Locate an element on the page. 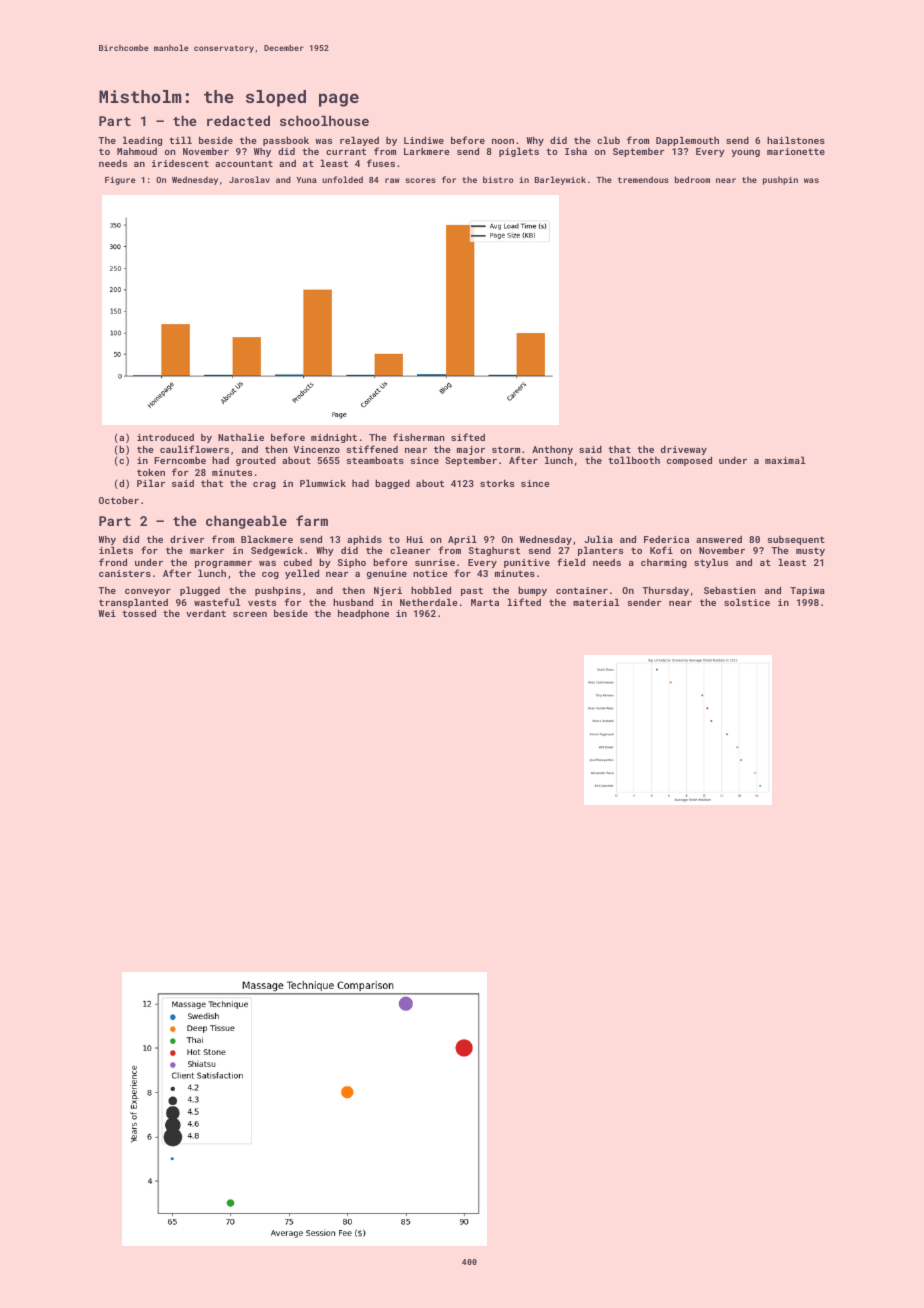  Pilar is located at coordinates (151, 483).
